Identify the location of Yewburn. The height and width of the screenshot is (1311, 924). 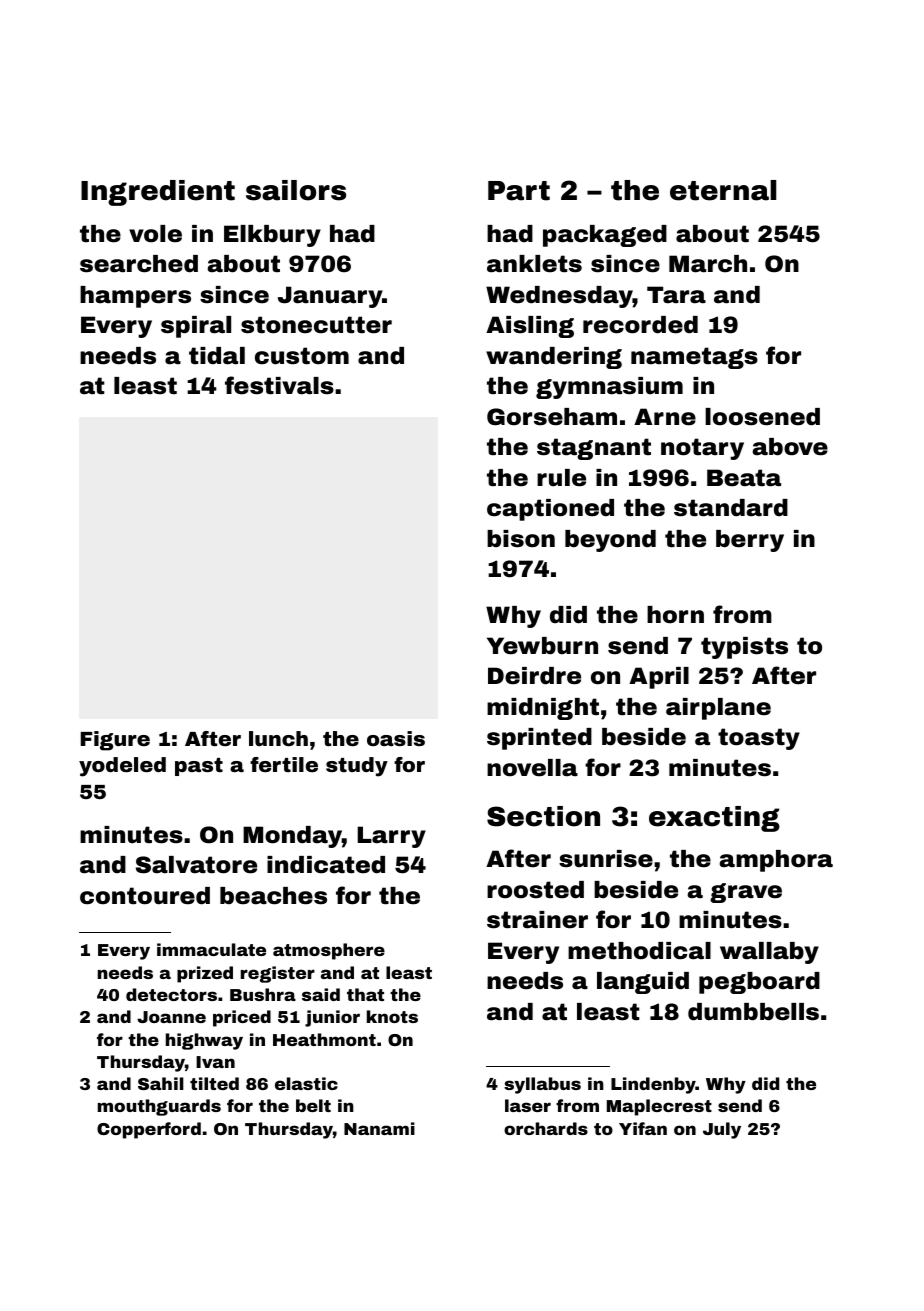
(542, 646).
